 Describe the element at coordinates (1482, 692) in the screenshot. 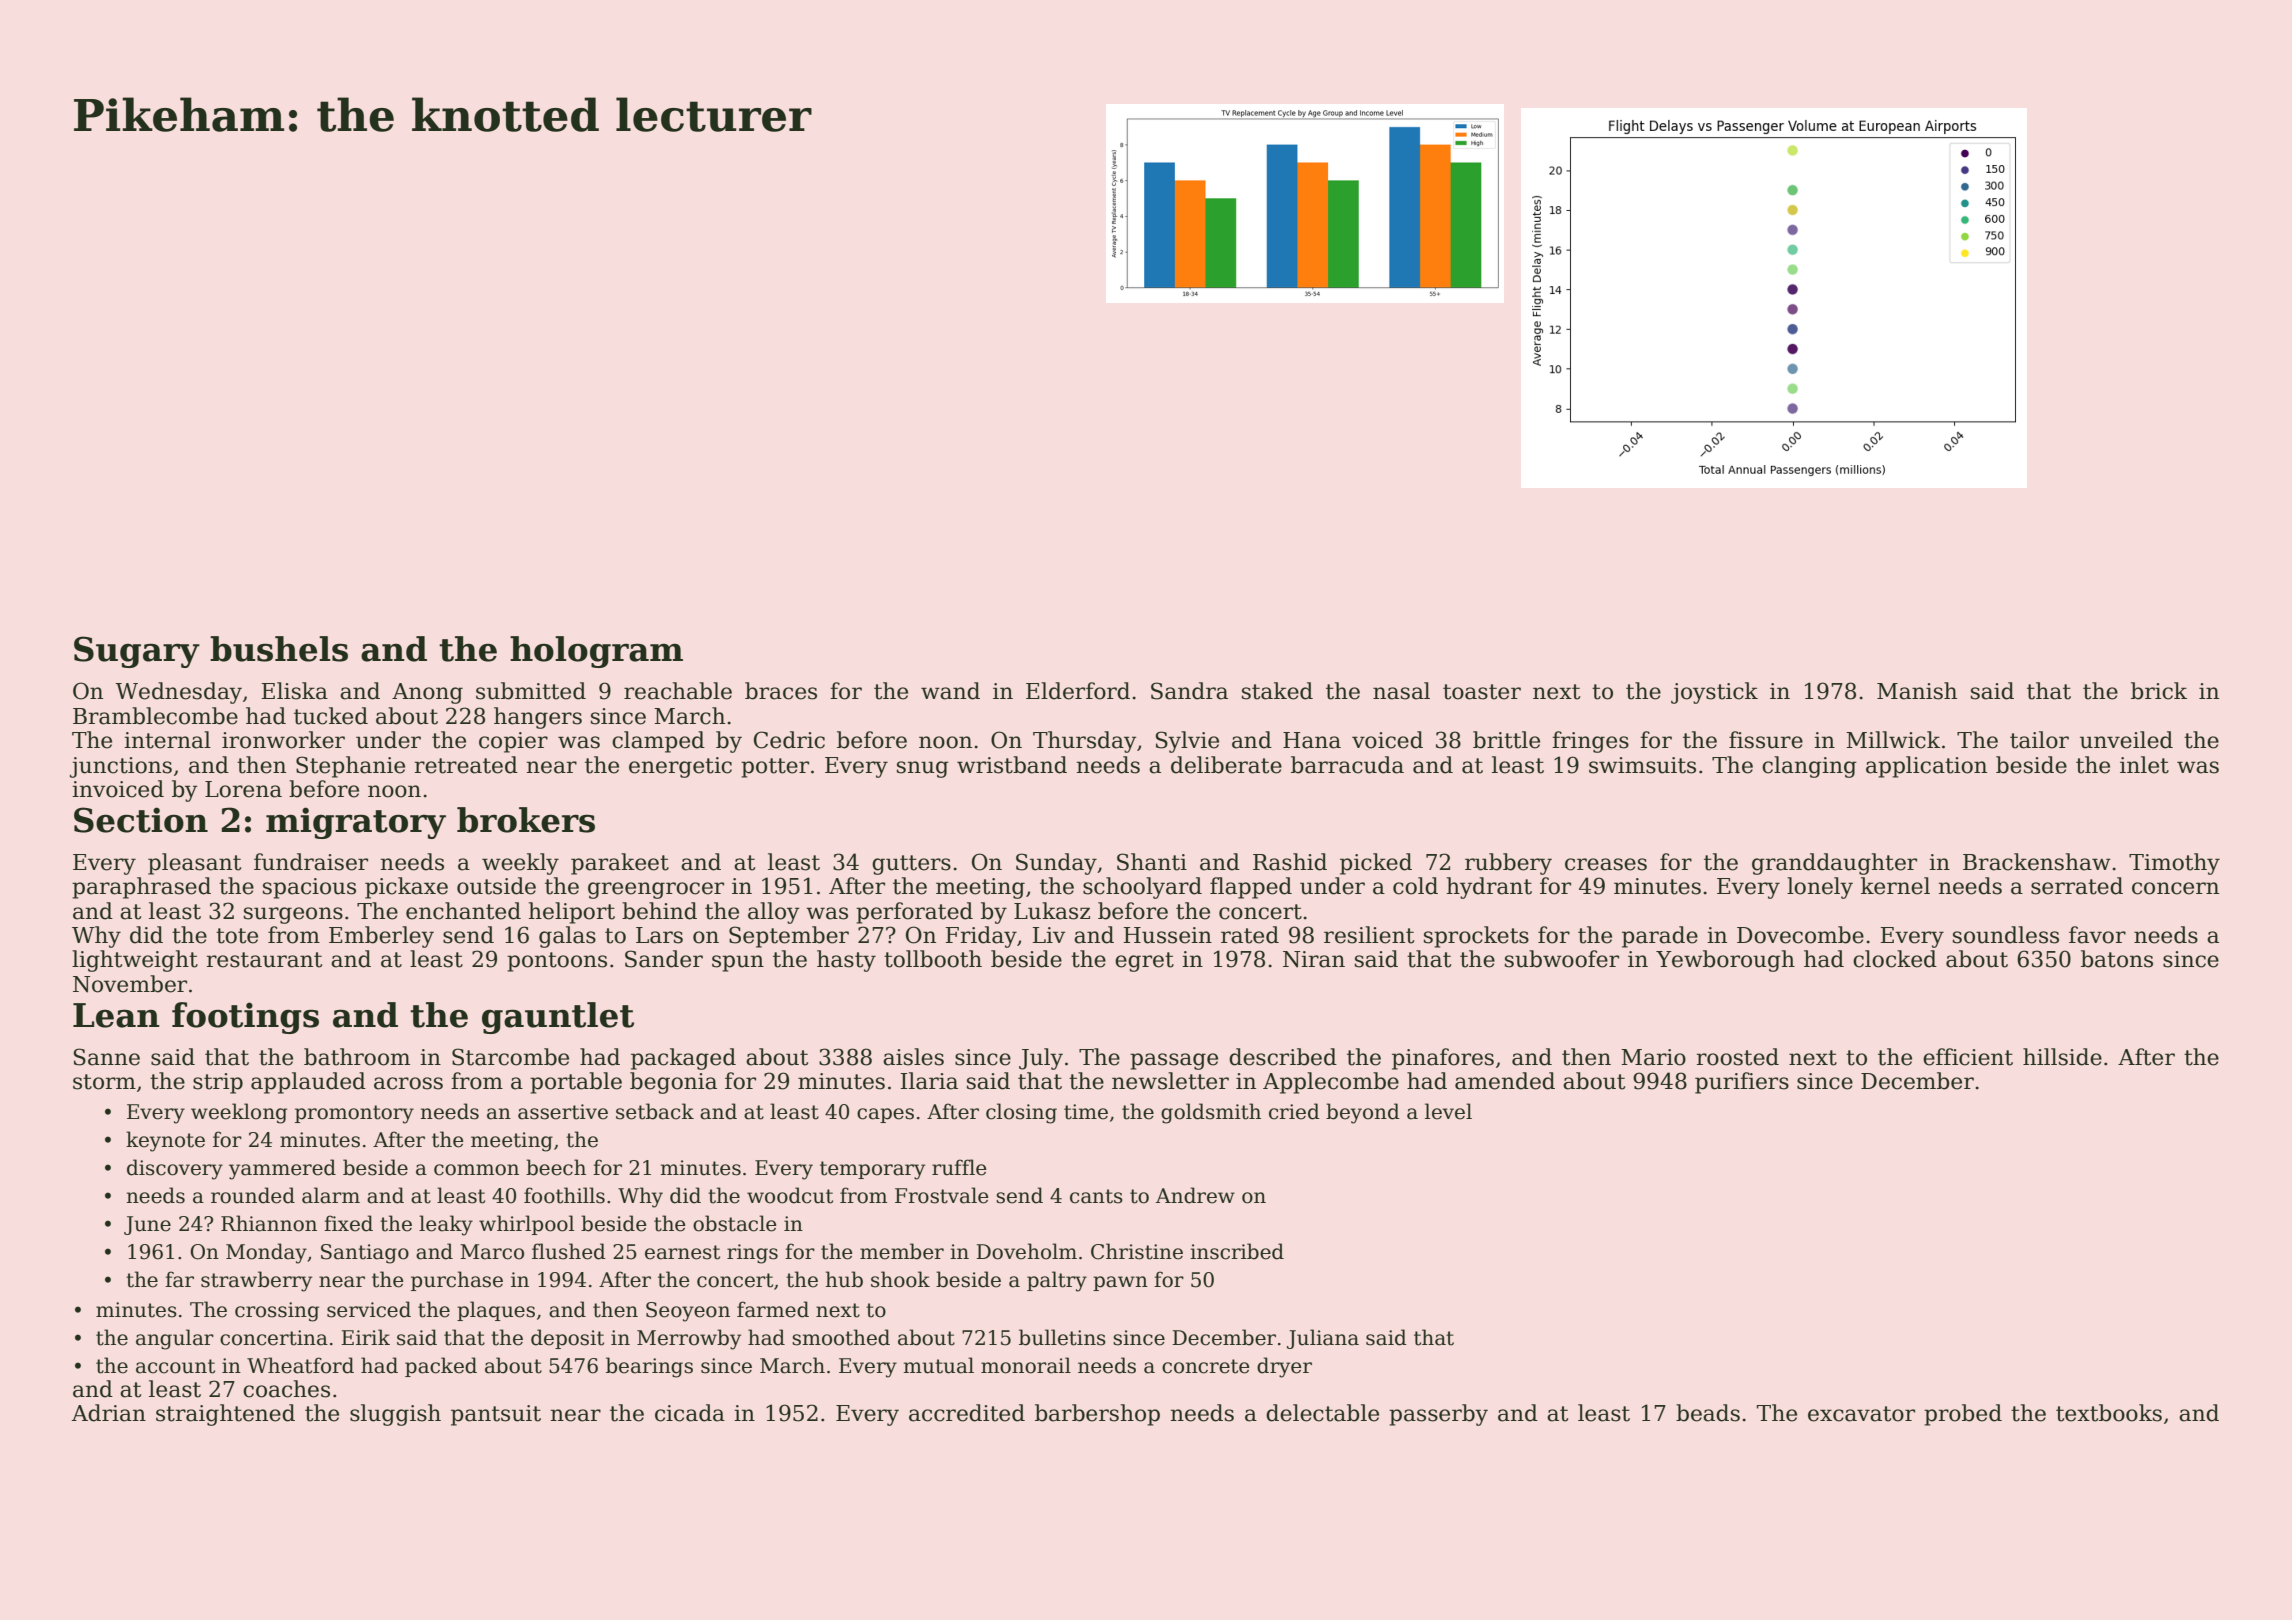

I see `toaster` at that location.
